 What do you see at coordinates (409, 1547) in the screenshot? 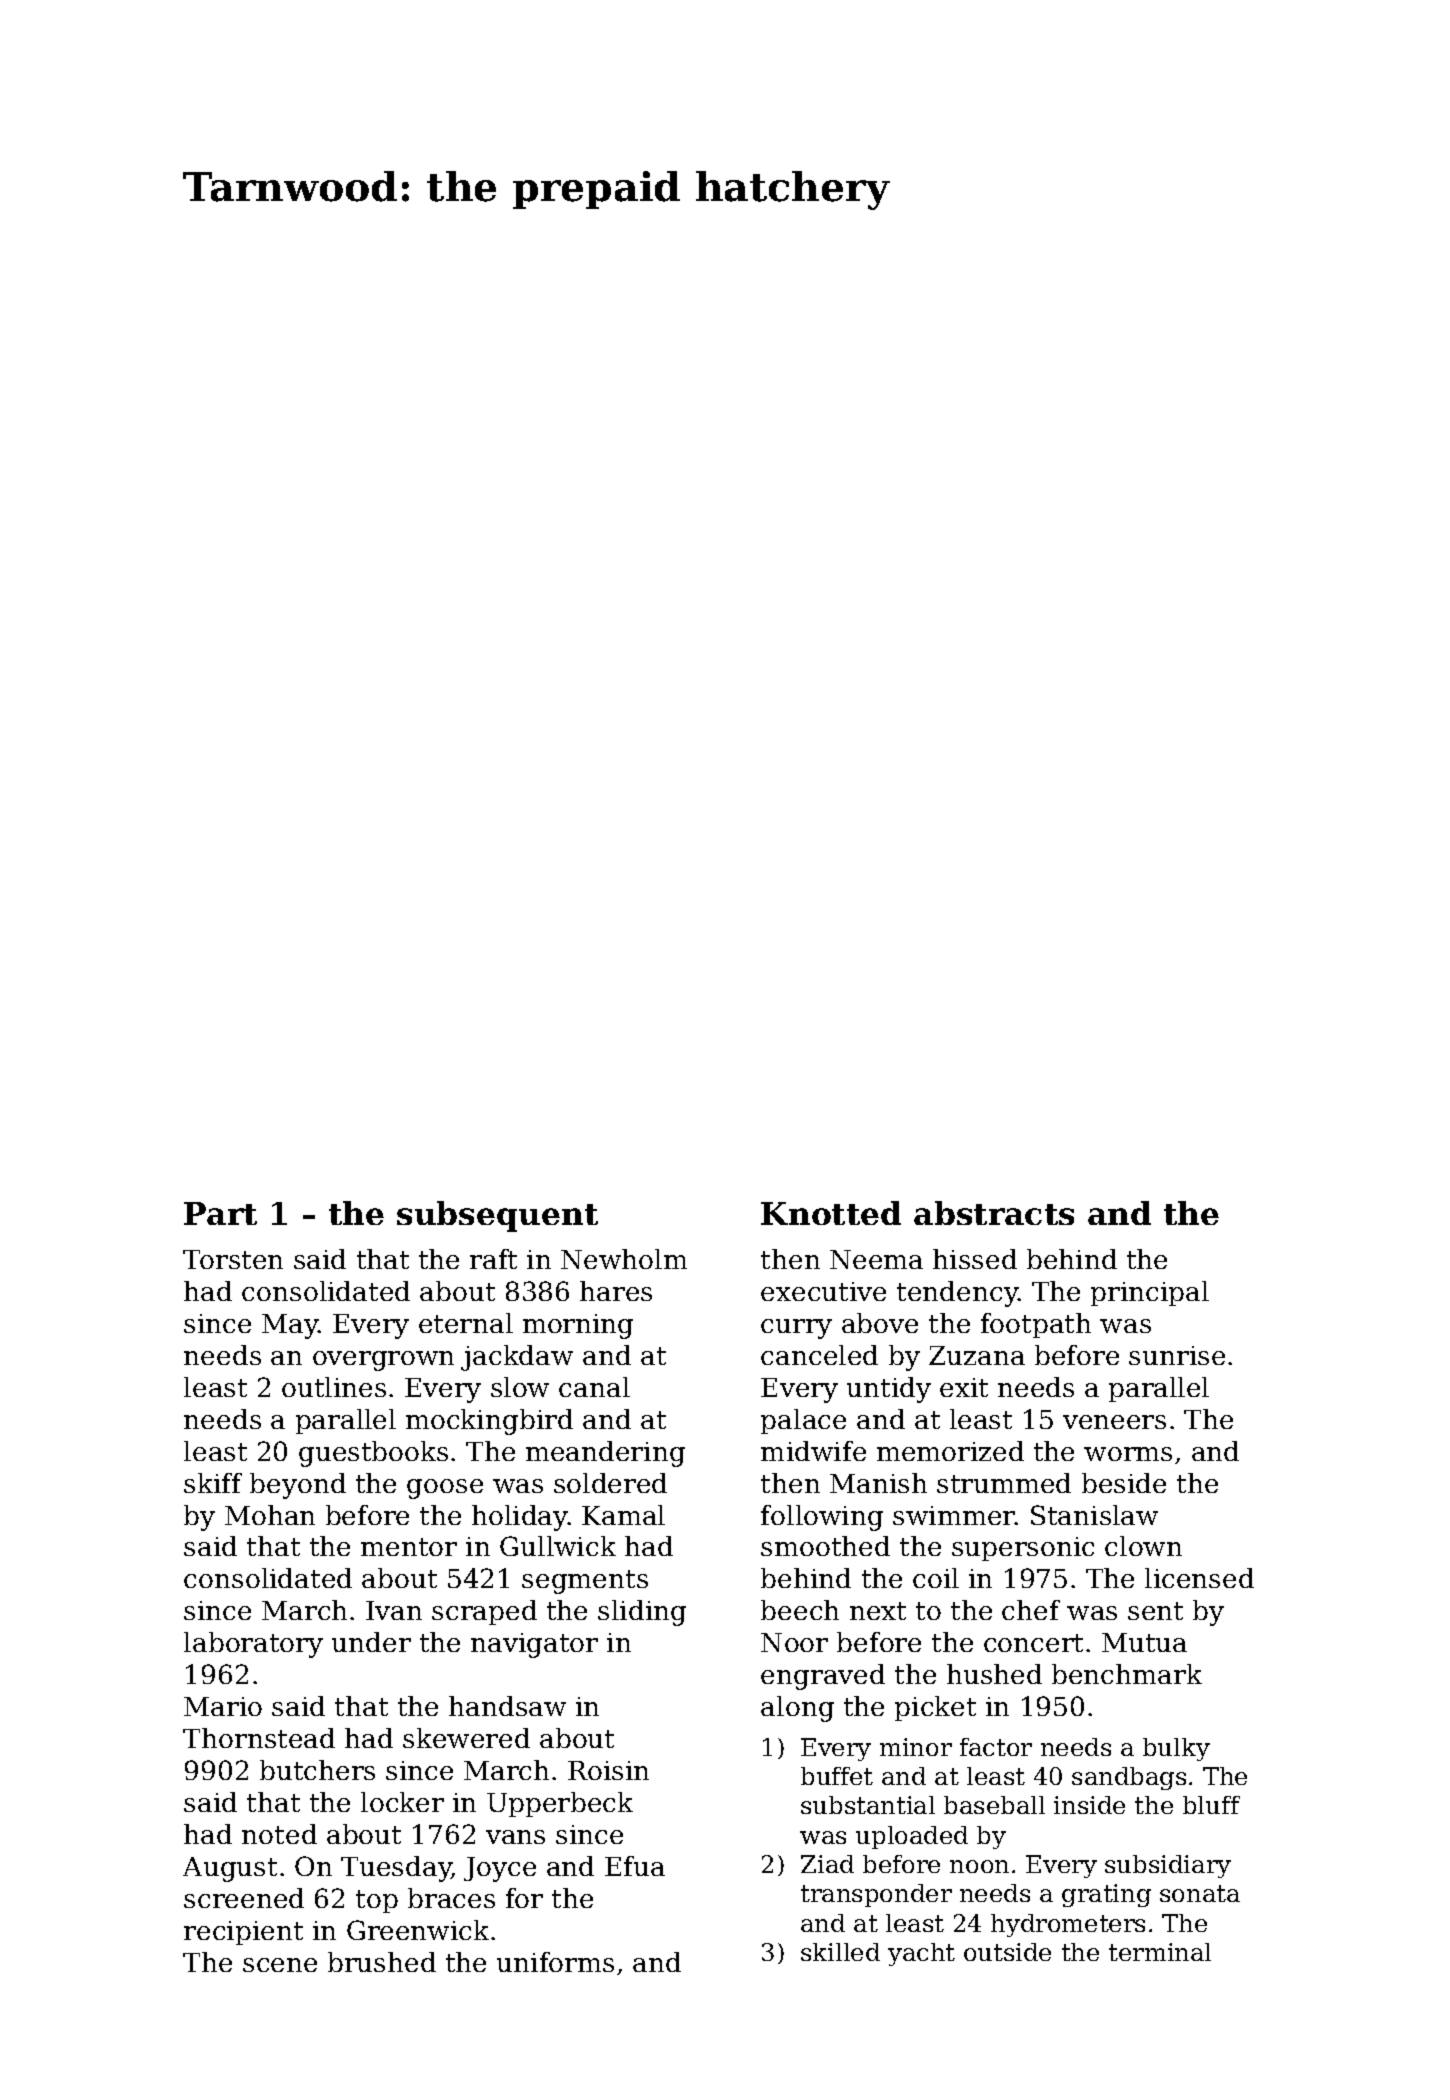
I see `mentor` at bounding box center [409, 1547].
